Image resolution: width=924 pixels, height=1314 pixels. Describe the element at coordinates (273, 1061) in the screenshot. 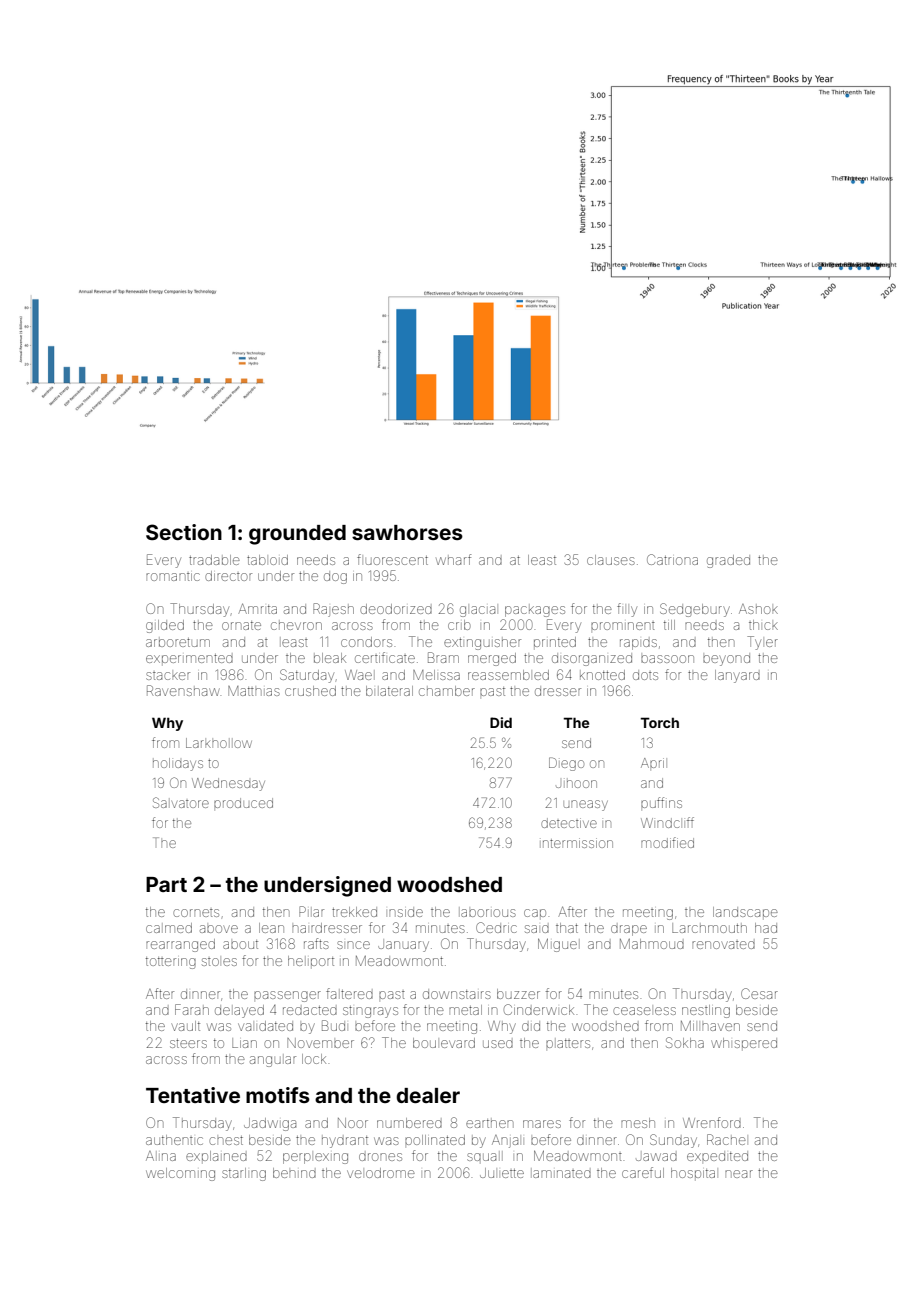

I see `angular` at that location.
